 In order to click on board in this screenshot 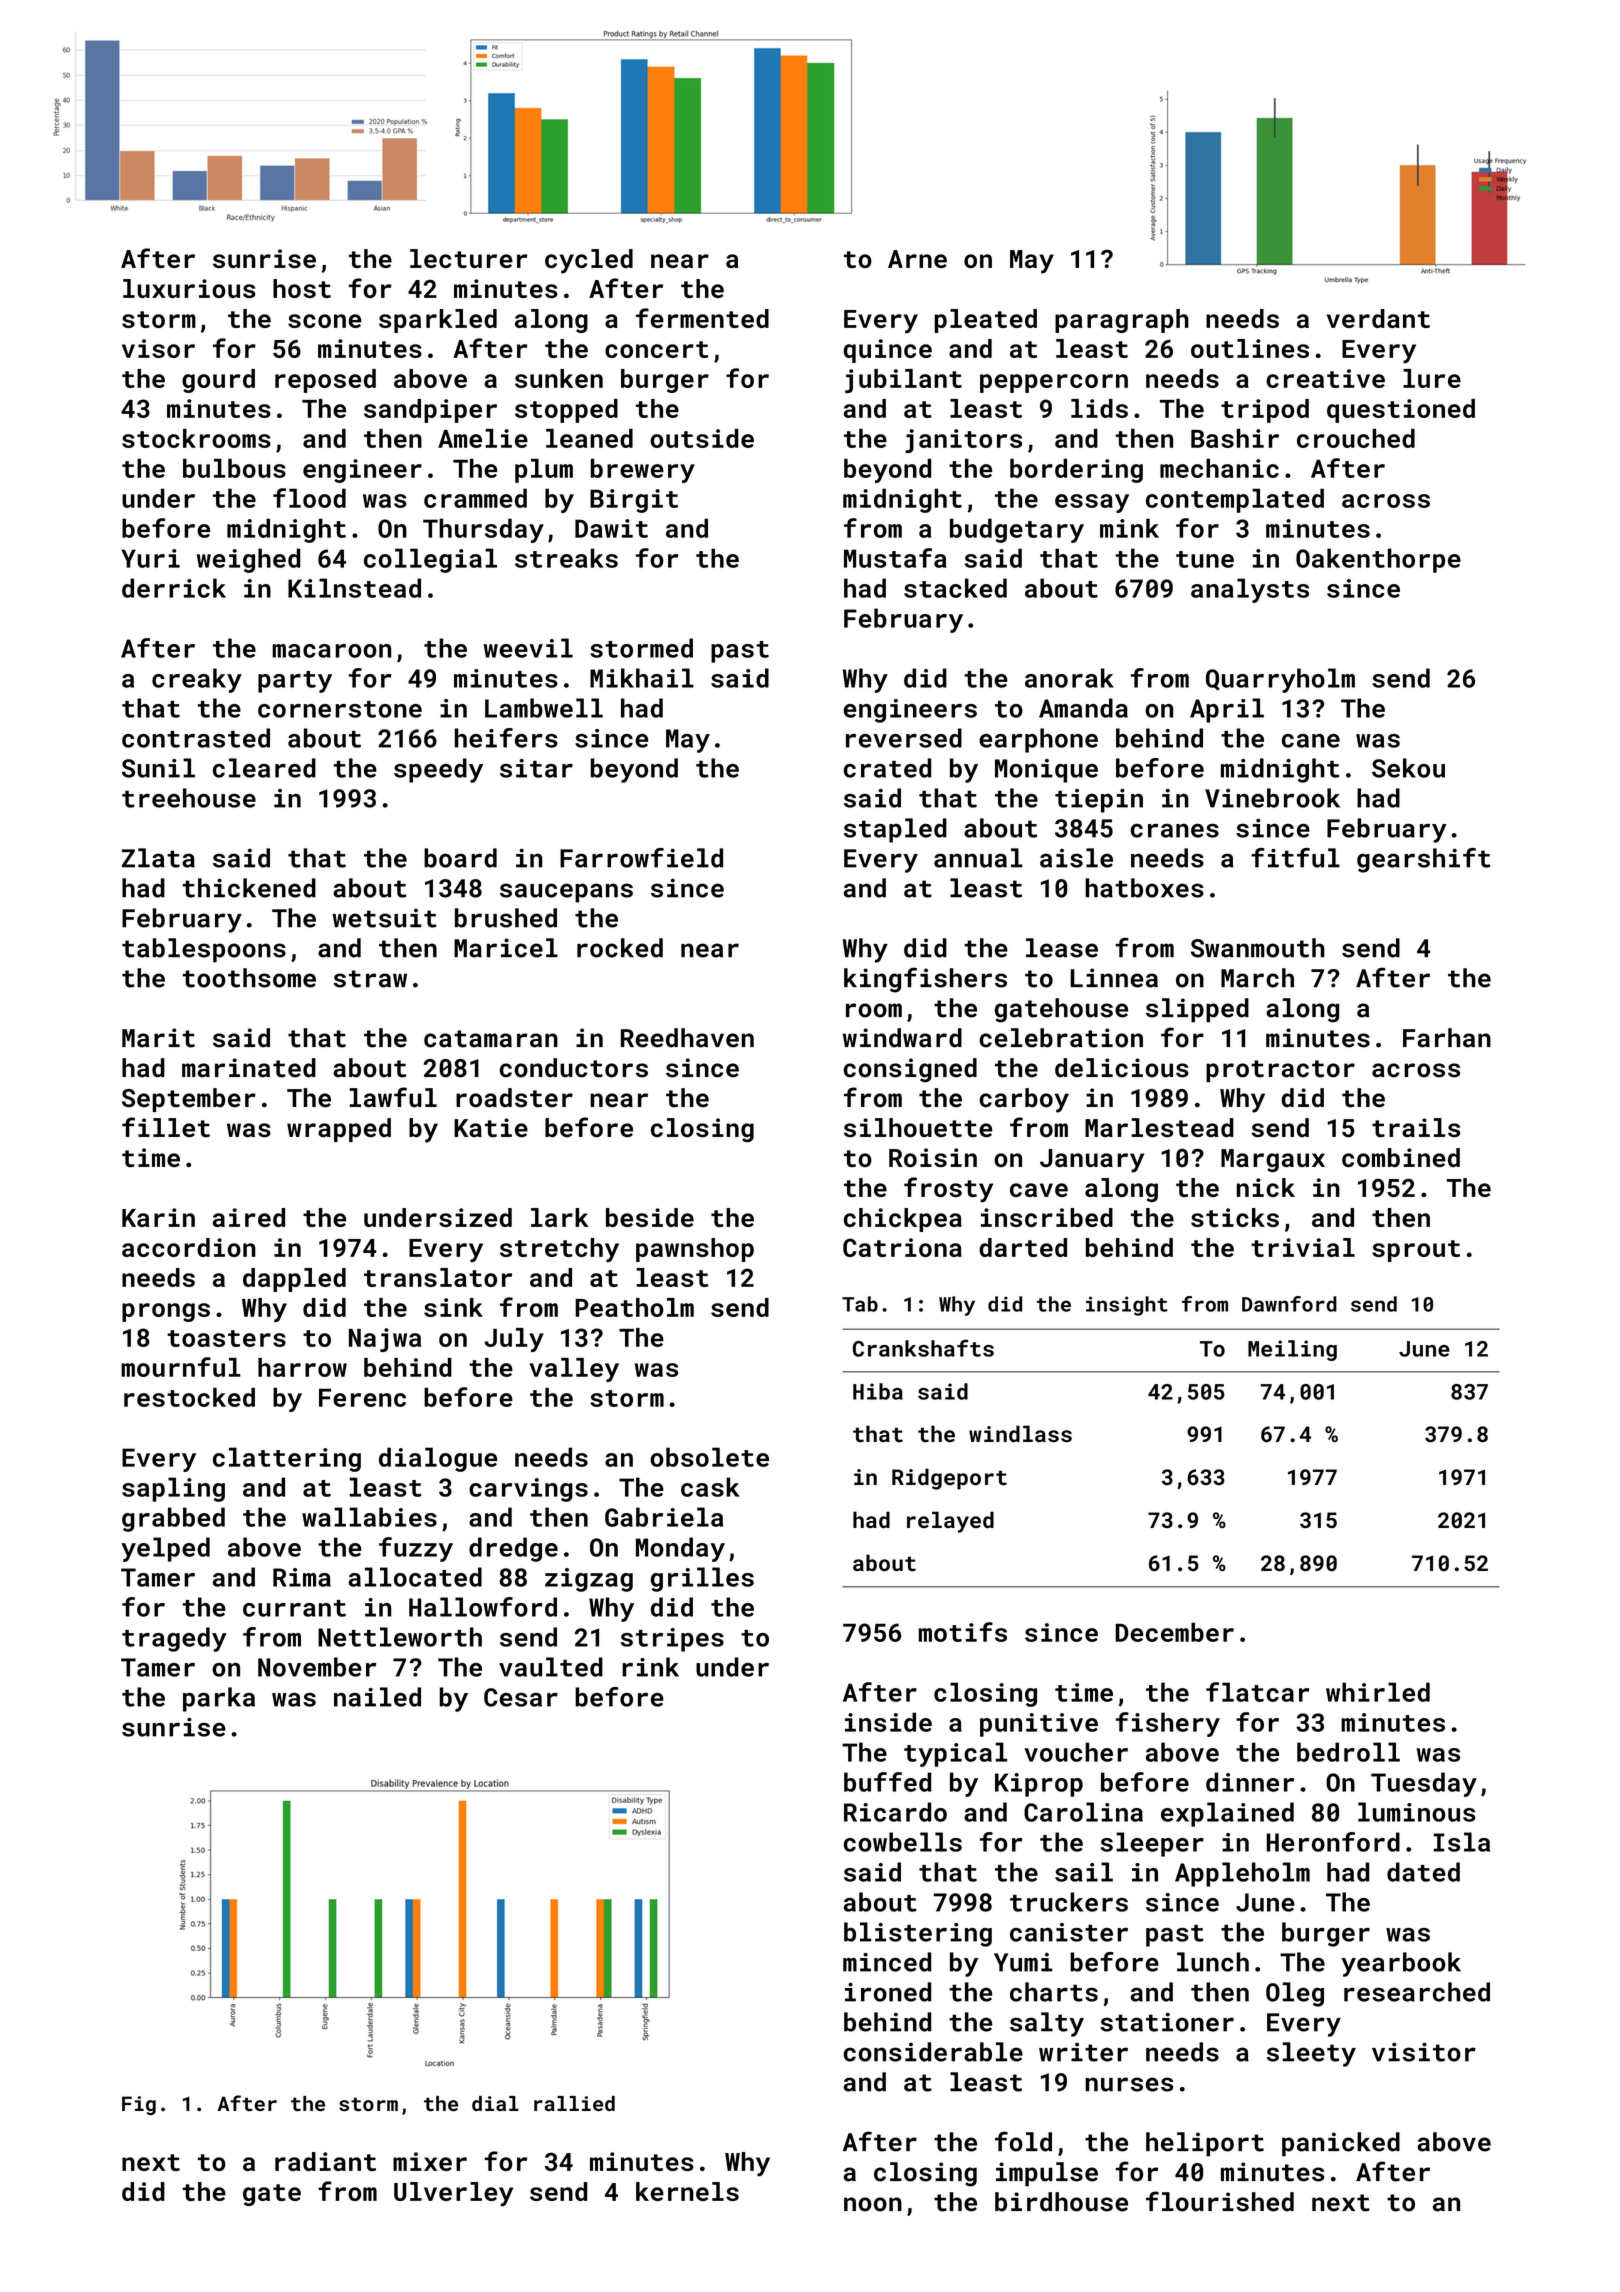, I will do `click(460, 858)`.
